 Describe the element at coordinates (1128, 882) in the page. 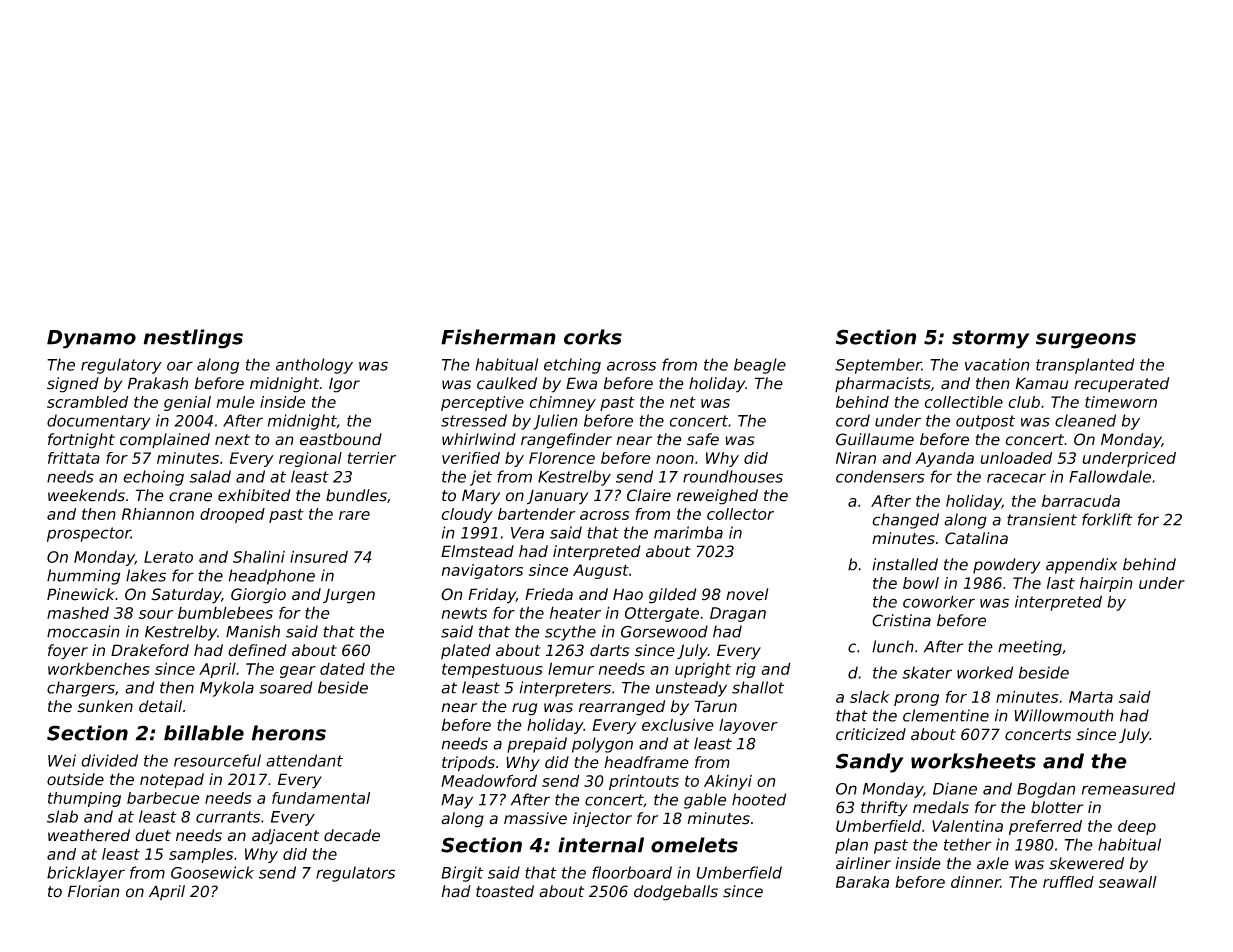

I see `seawall` at that location.
